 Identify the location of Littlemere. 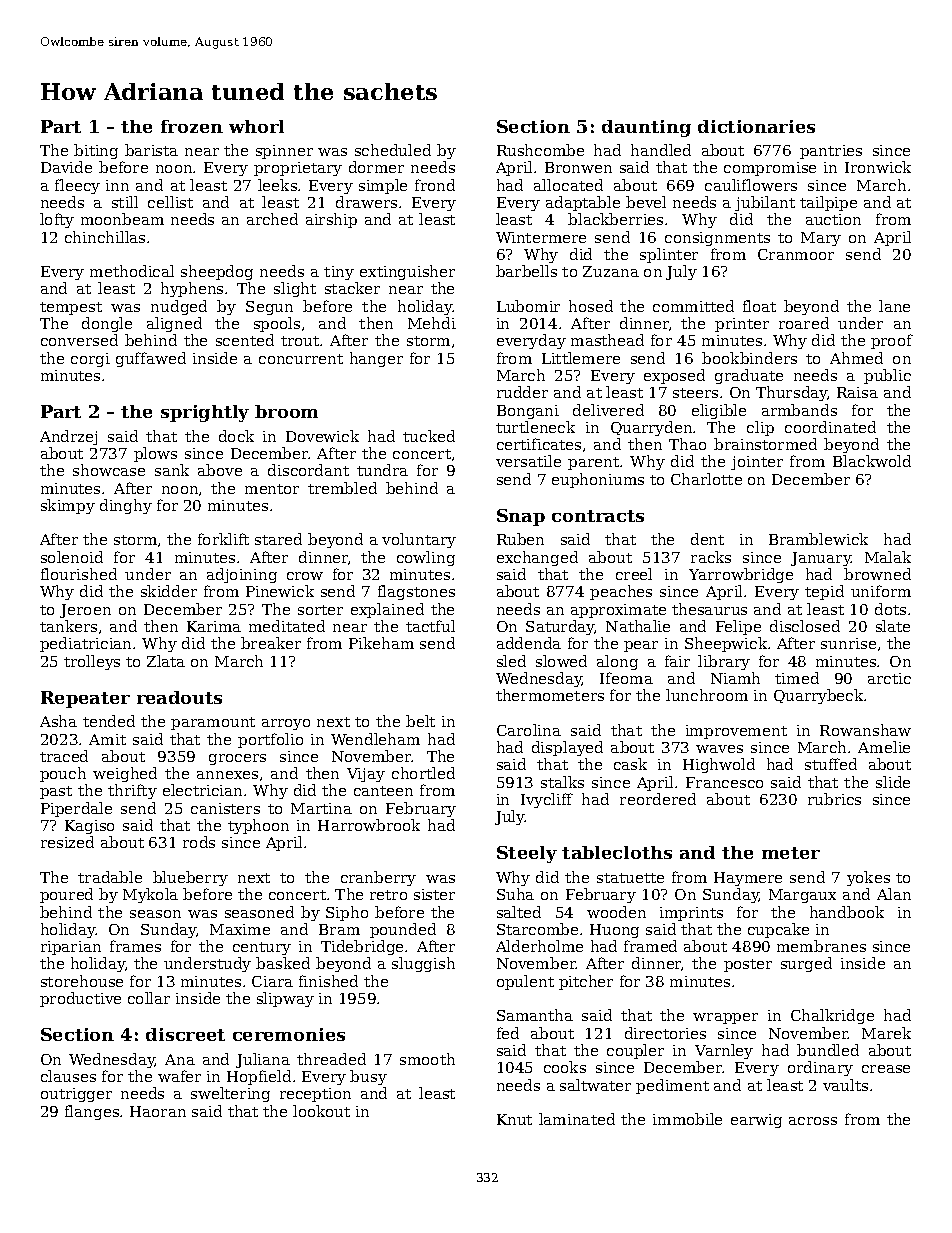
(581, 358).
